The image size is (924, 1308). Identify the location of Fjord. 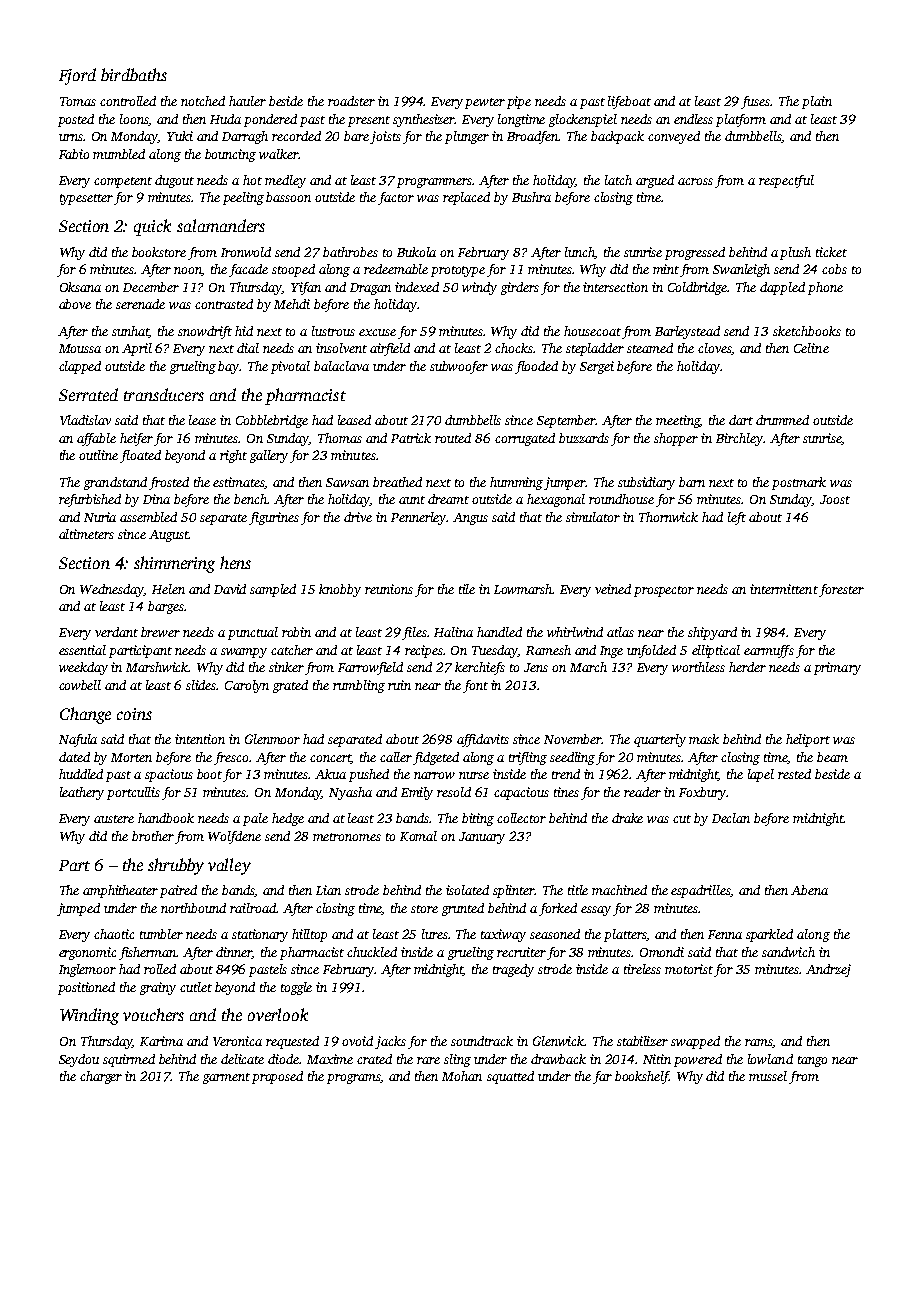
(77, 76).
